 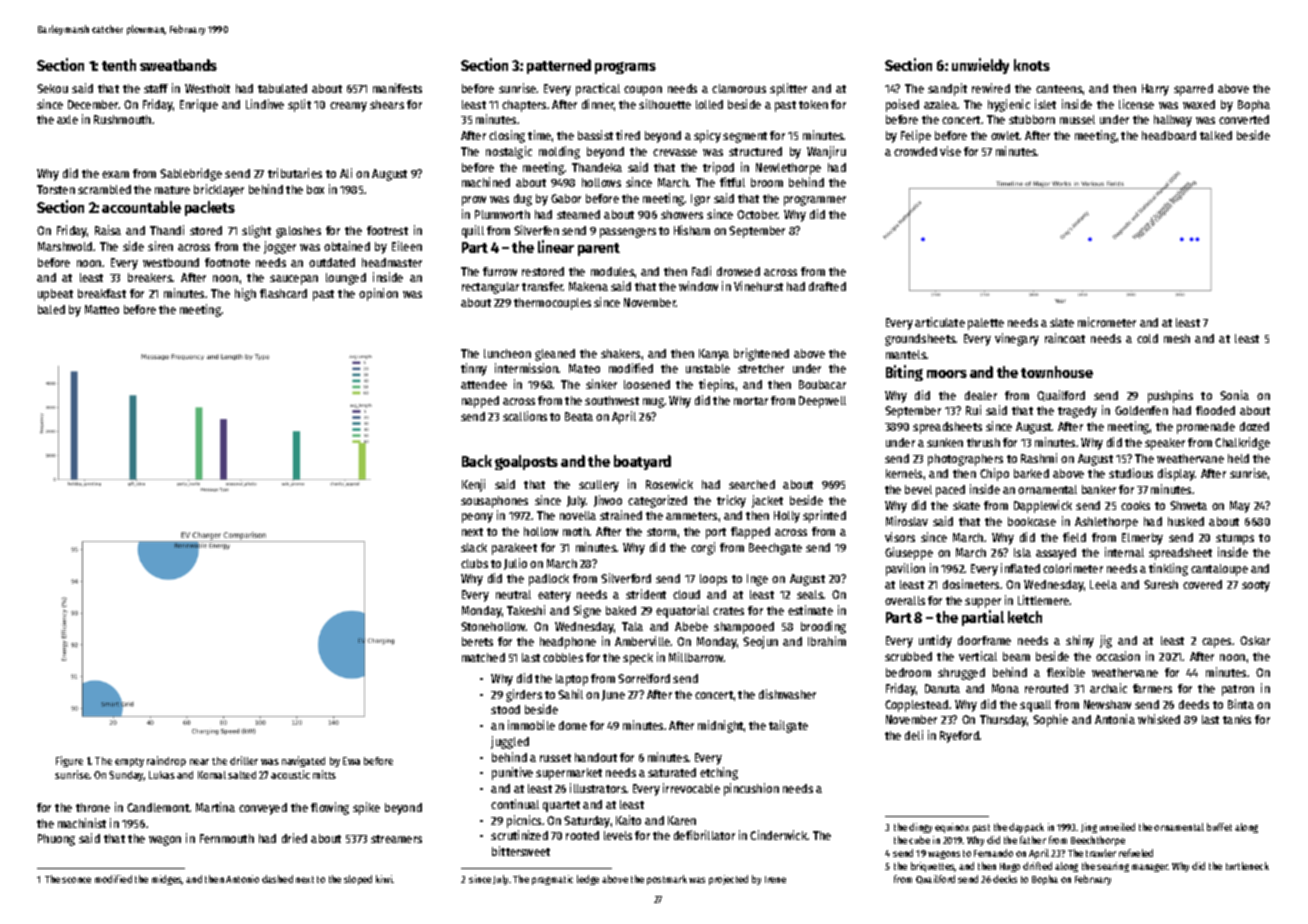 I want to click on Kenji, so click(x=473, y=485).
